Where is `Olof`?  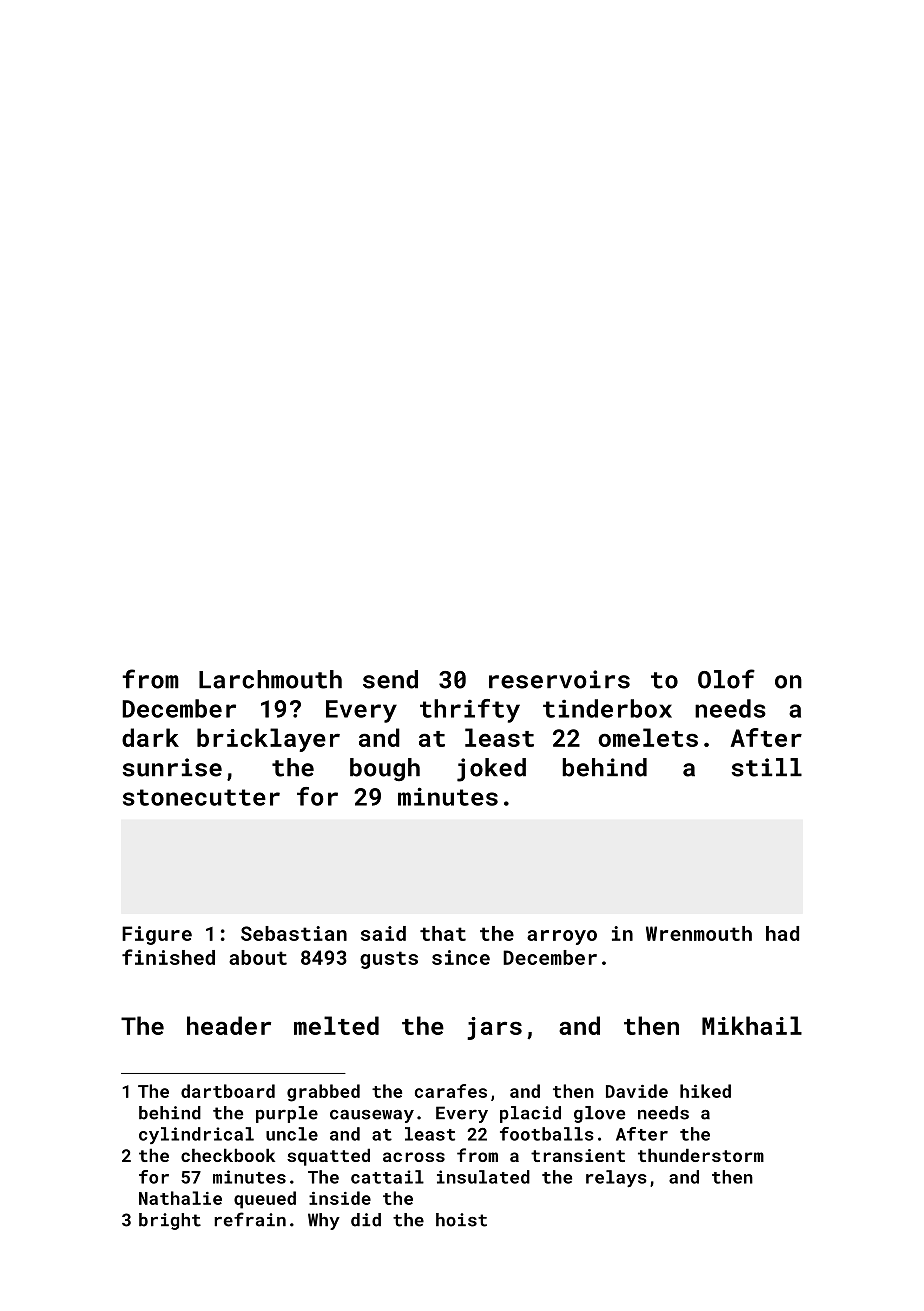 Olof is located at coordinates (726, 679).
